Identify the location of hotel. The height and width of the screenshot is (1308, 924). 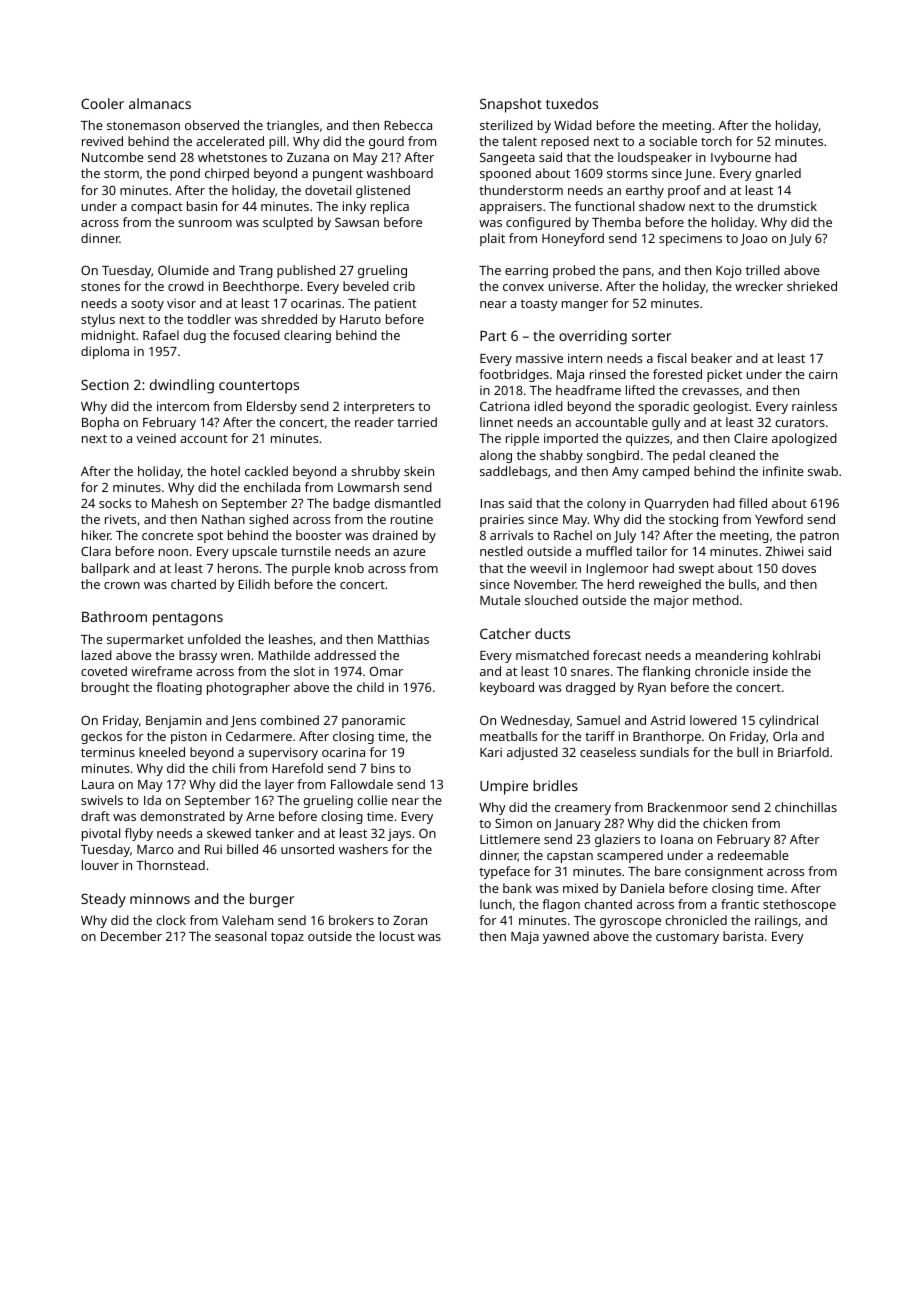
(225, 471).
